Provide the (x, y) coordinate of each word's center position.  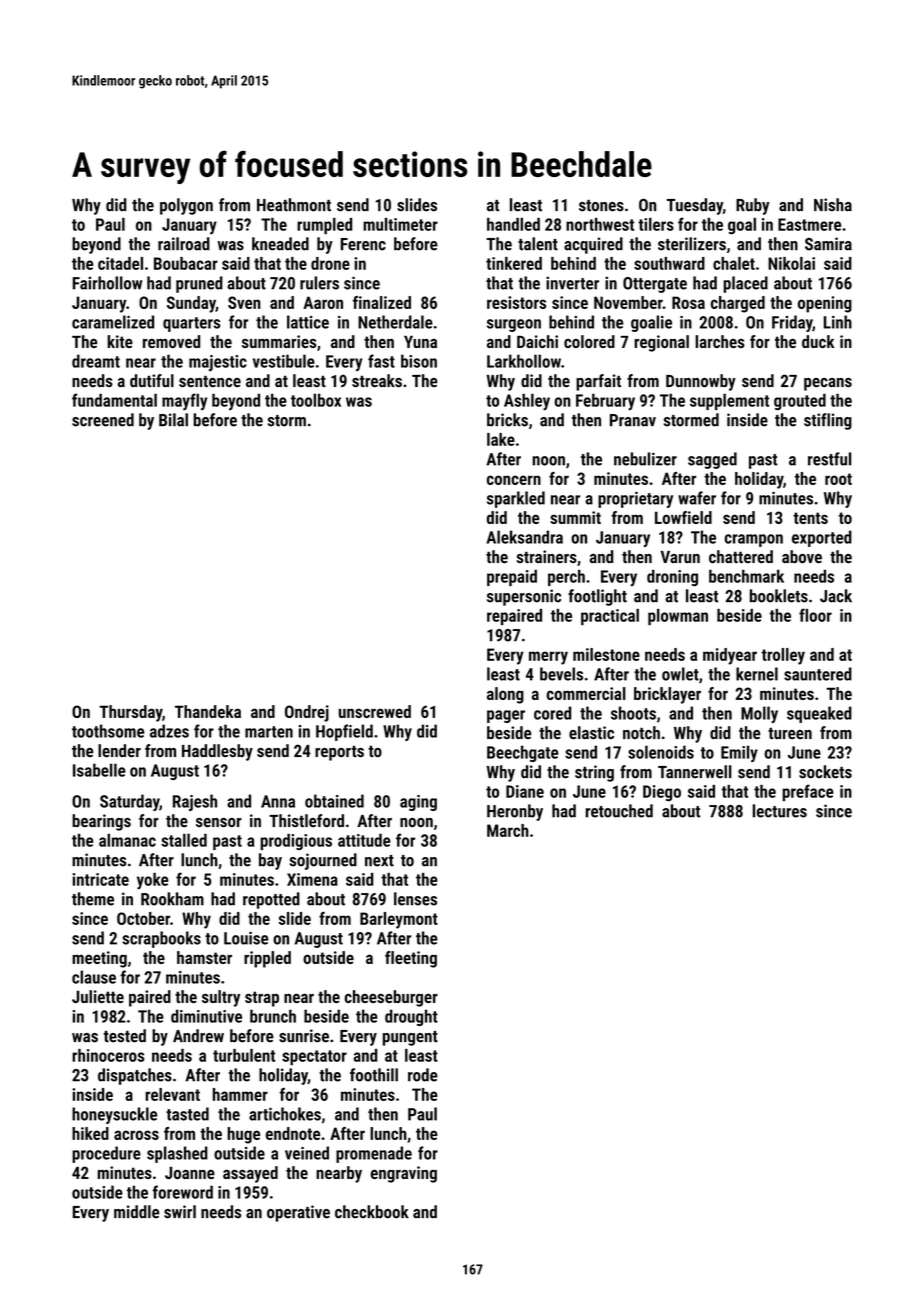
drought (411, 1017)
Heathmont (294, 205)
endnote (293, 1133)
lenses (415, 899)
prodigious (296, 841)
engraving (404, 1174)
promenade (374, 1154)
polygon (186, 206)
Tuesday (695, 206)
